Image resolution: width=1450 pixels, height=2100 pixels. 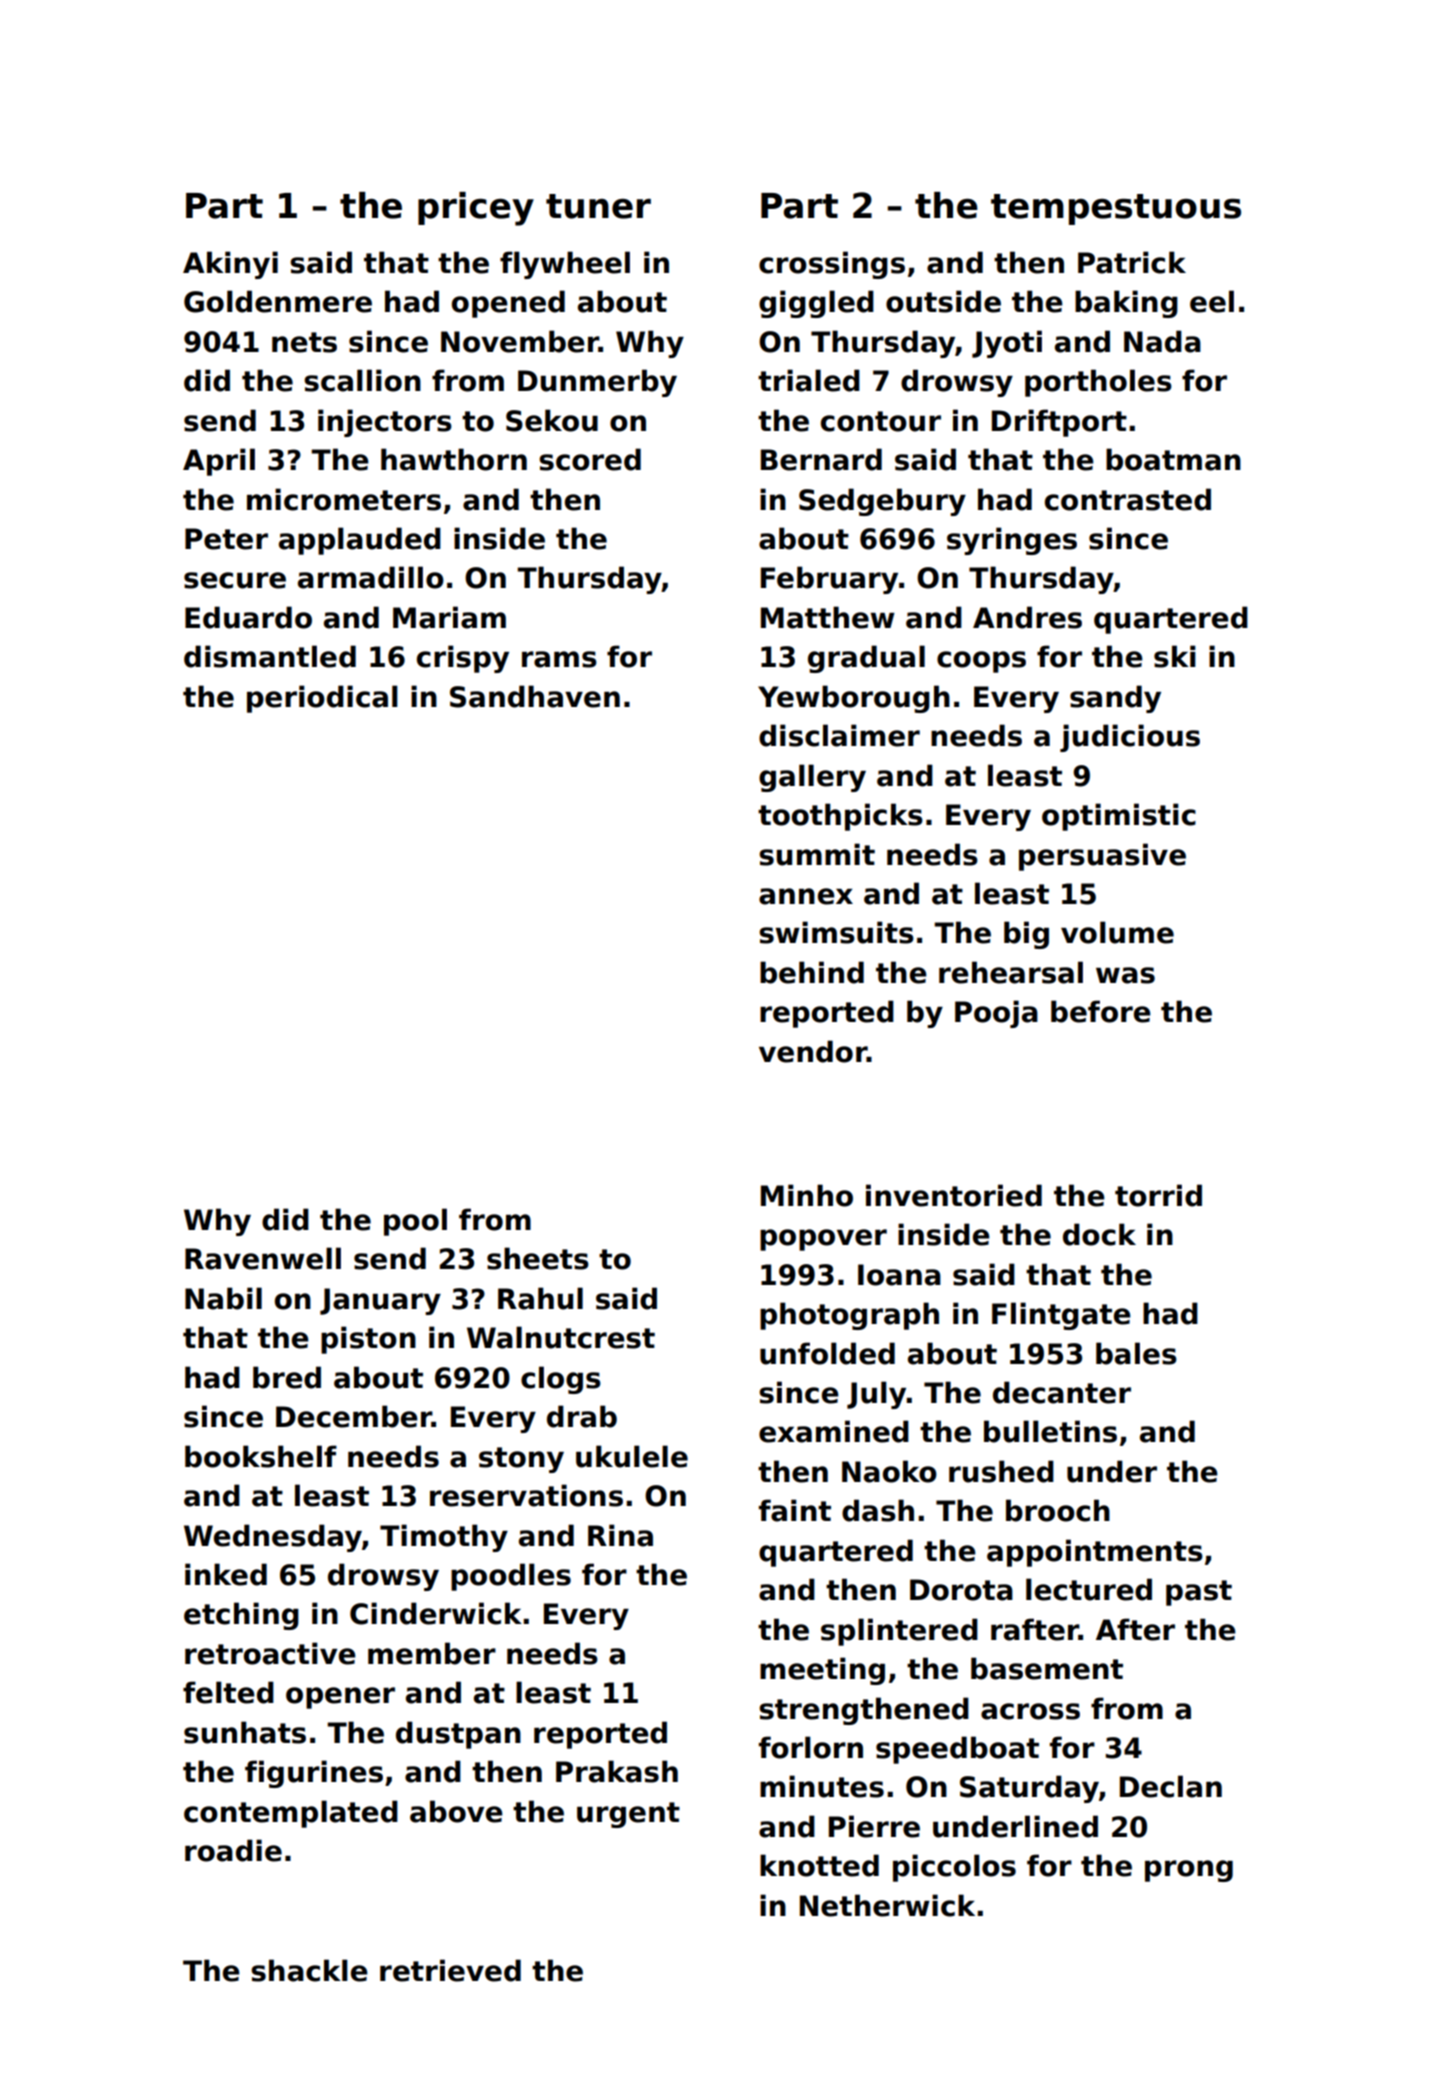 What do you see at coordinates (248, 617) in the screenshot?
I see `Eduardo` at bounding box center [248, 617].
